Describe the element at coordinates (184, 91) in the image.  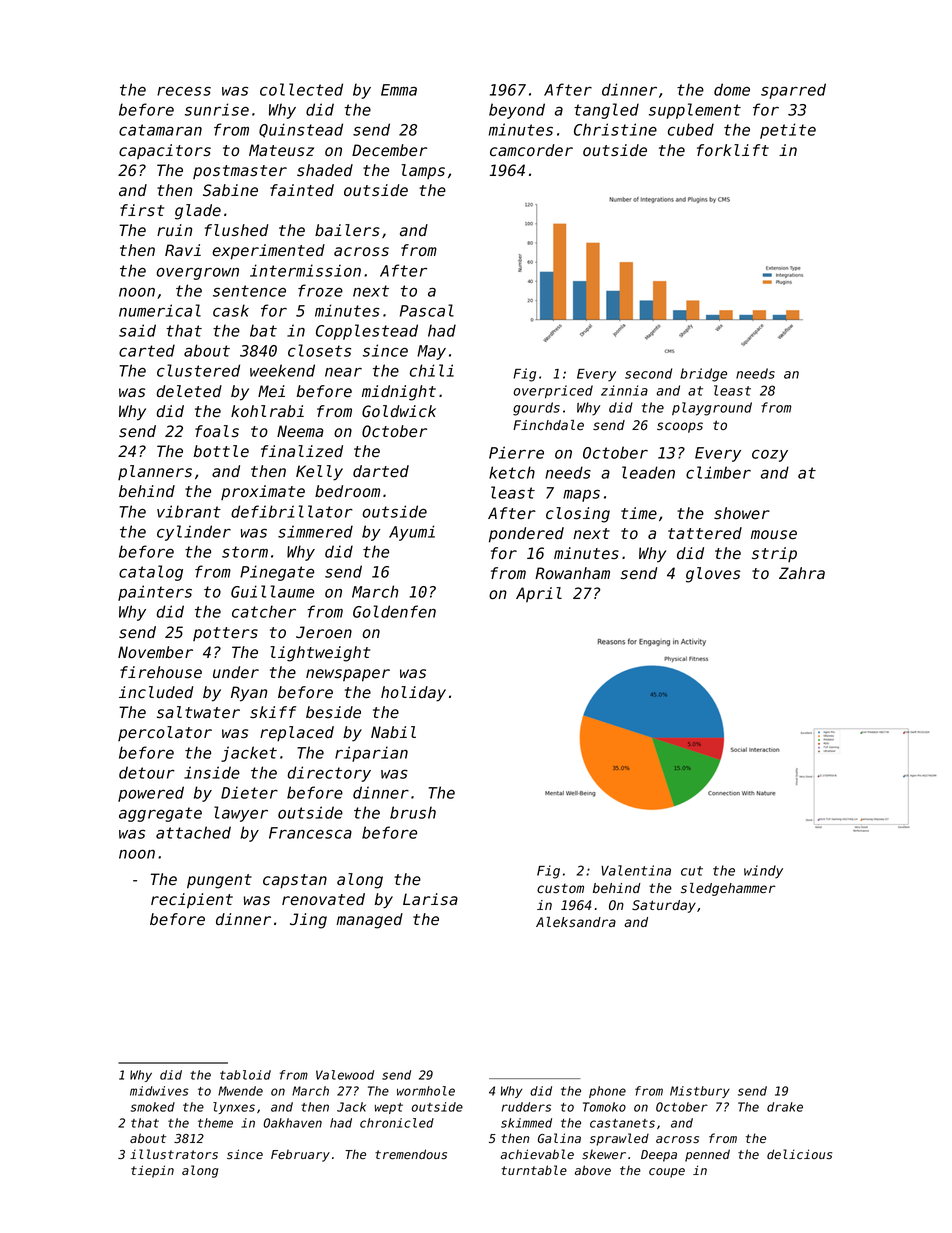
I see `recess` at that location.
